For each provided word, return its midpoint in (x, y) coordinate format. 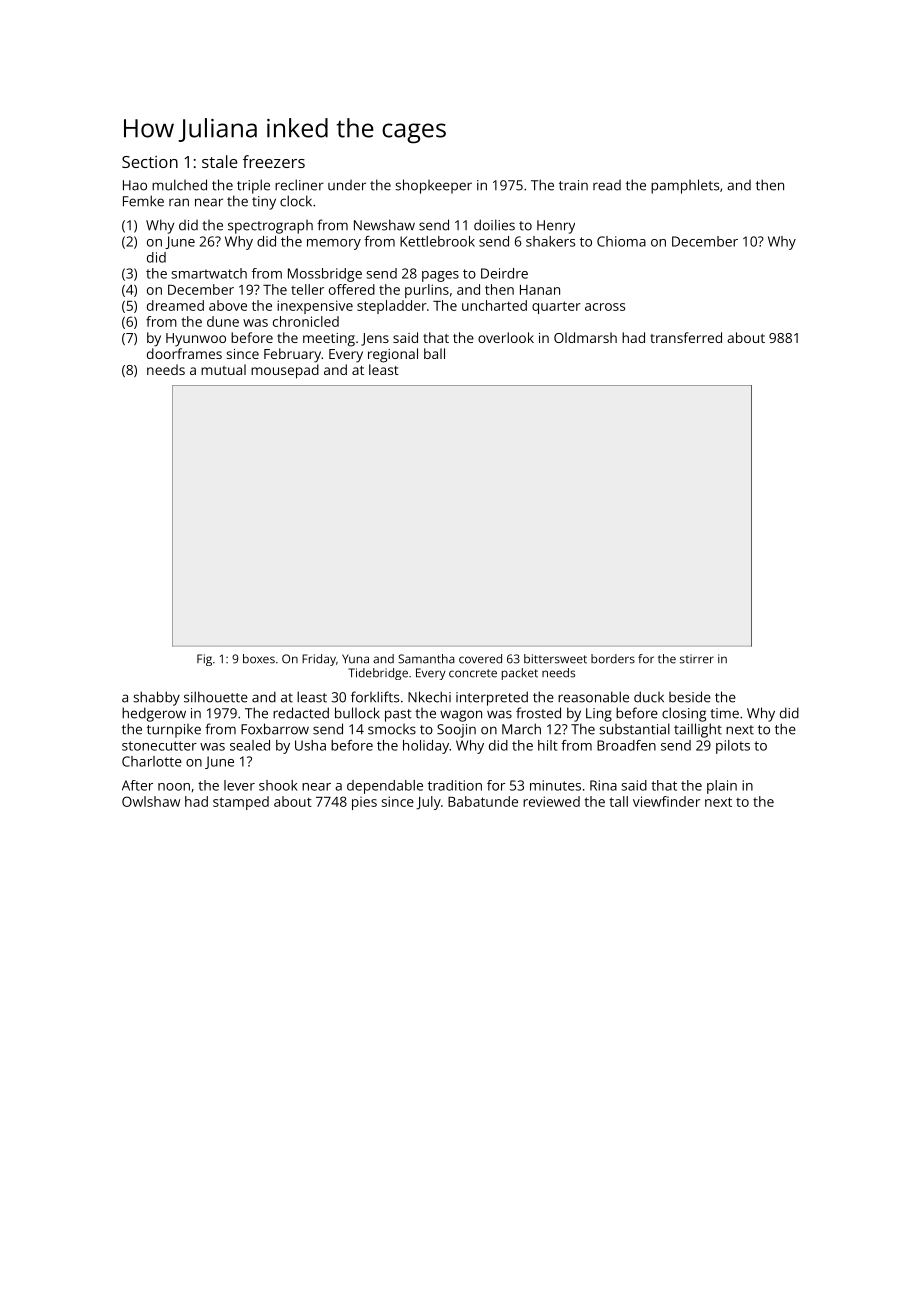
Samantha (426, 659)
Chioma (621, 241)
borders (613, 659)
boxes (259, 659)
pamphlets (685, 186)
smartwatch (209, 273)
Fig (204, 660)
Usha (310, 745)
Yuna (355, 659)
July (428, 803)
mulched (179, 185)
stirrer (697, 659)
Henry (556, 227)
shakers (550, 241)
